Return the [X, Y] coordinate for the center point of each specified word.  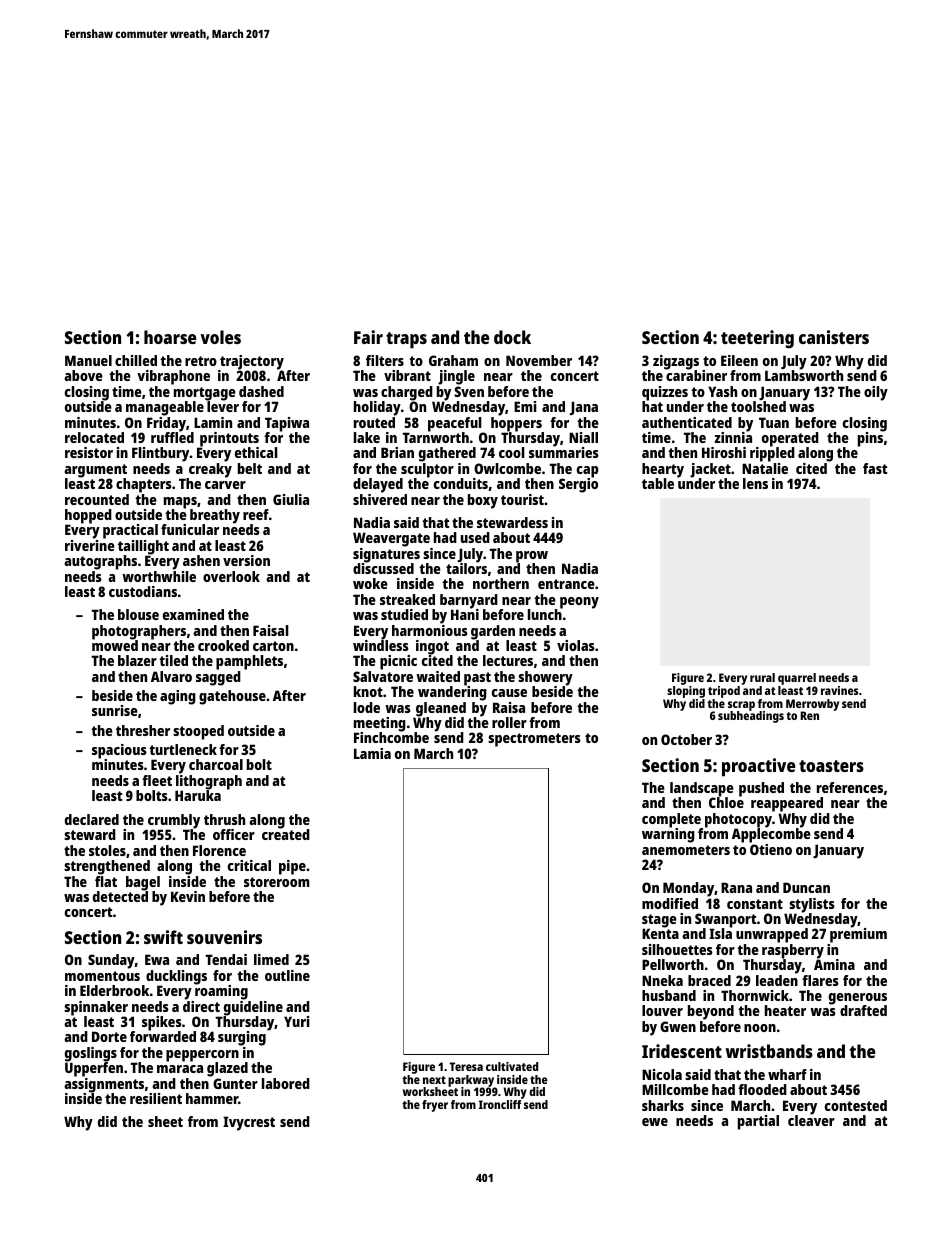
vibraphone [173, 377]
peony [579, 603]
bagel [143, 883]
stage [659, 921]
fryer [435, 1106]
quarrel [797, 679]
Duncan [806, 887]
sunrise [115, 710]
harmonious [430, 630]
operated [790, 439]
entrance [566, 584]
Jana [584, 408]
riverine [90, 545]
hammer [212, 1098]
